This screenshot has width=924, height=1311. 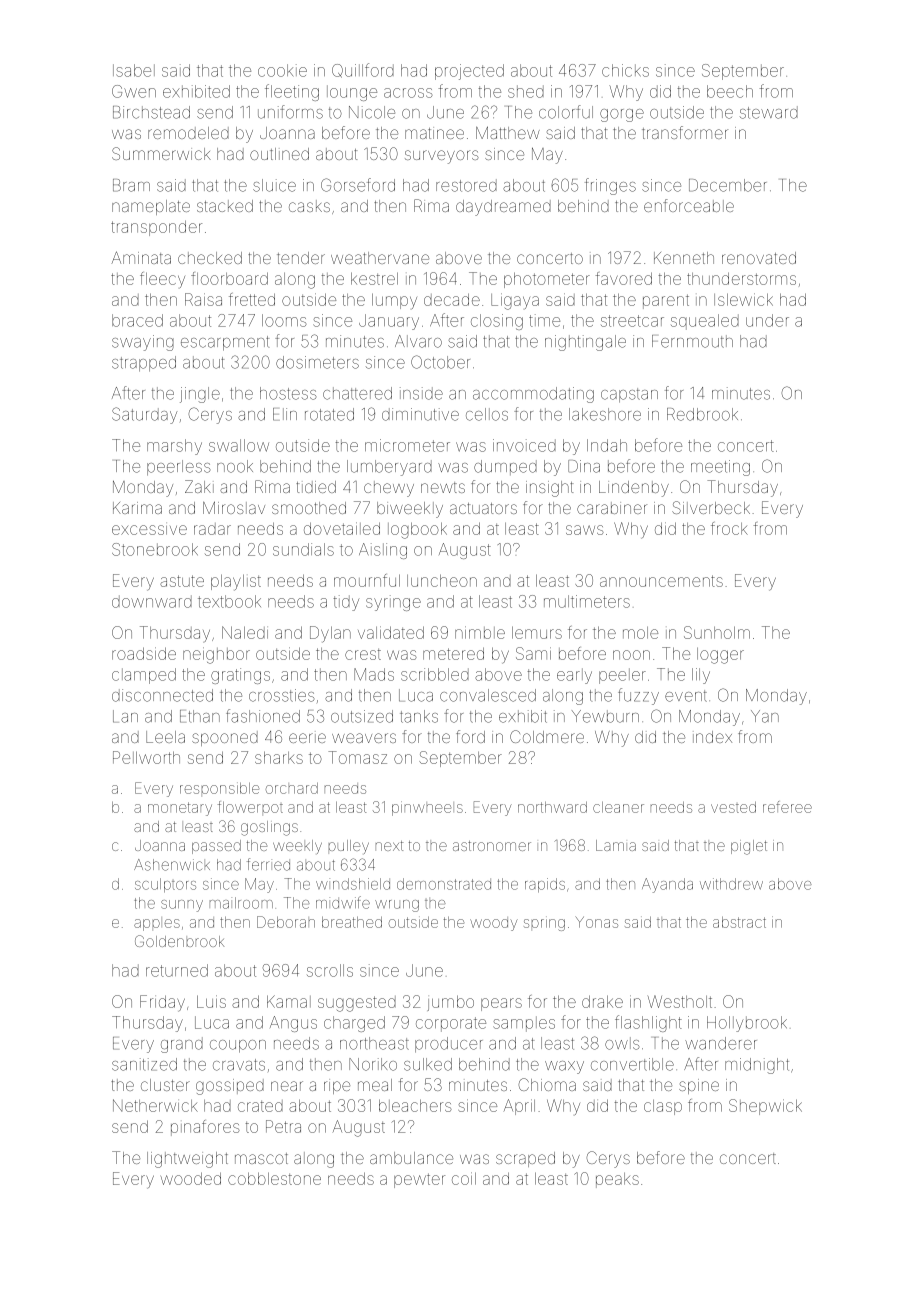 I want to click on coupon, so click(x=238, y=1046).
